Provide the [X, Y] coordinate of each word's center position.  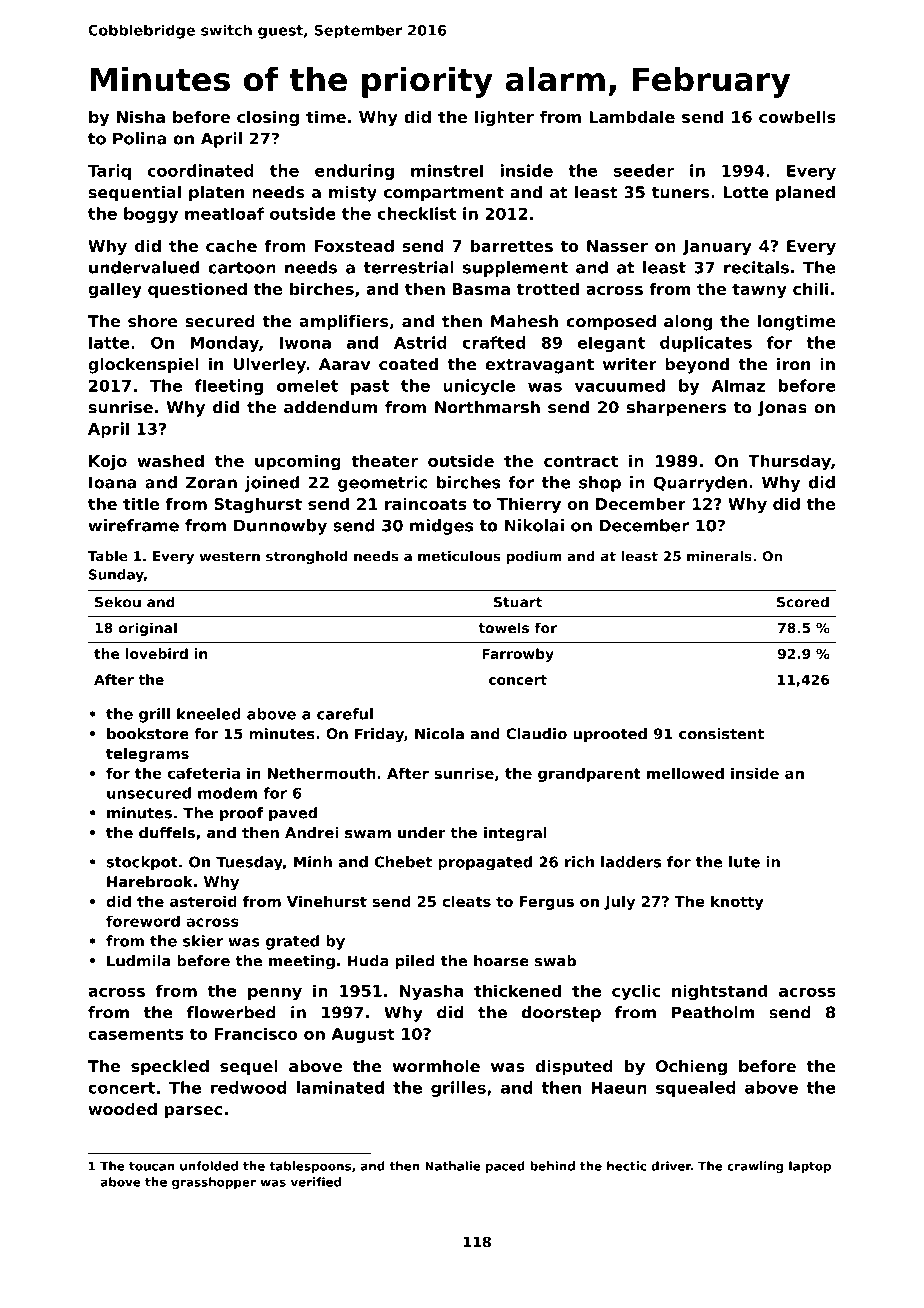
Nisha [141, 116]
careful [345, 714]
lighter [504, 118]
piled [415, 962]
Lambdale [632, 116]
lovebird [157, 653]
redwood [249, 1087]
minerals [719, 556]
